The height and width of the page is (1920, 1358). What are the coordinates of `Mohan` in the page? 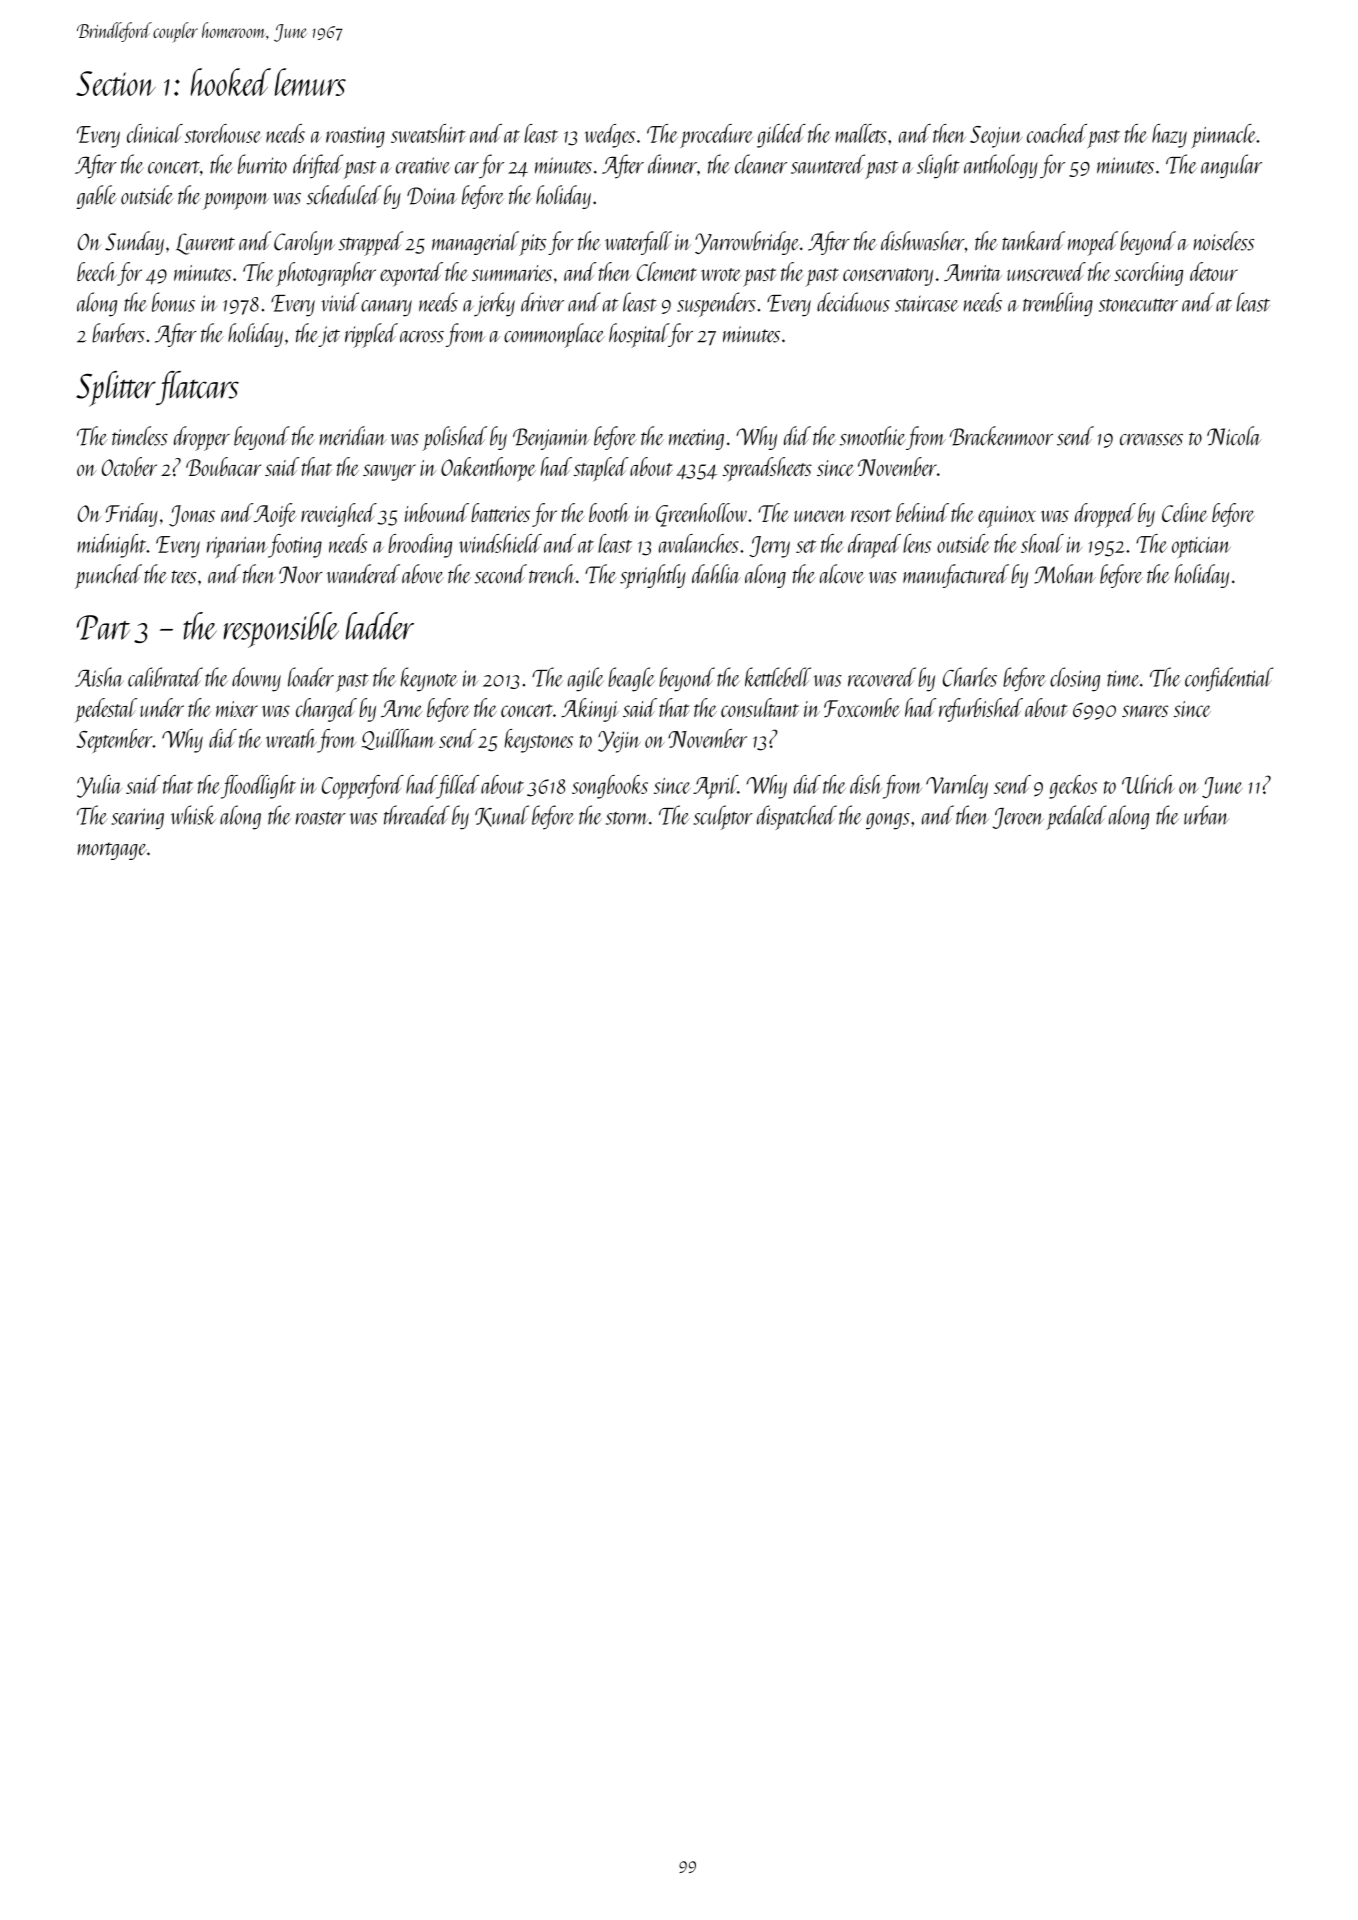 It's located at (1065, 574).
